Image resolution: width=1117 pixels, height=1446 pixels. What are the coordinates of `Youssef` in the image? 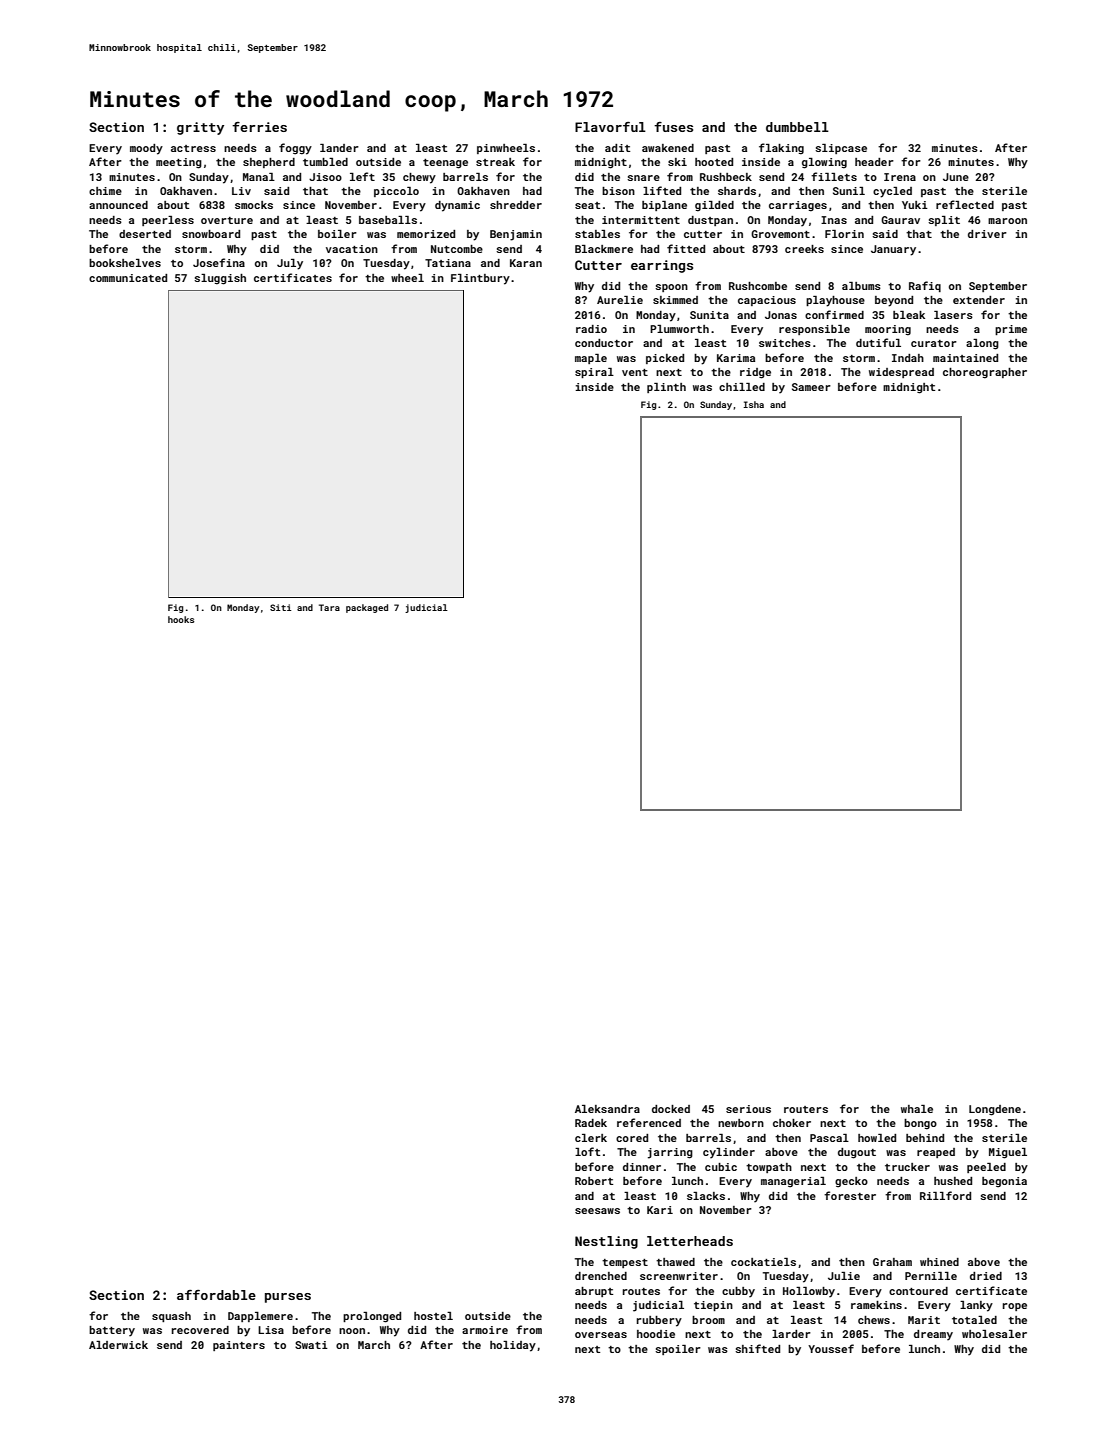 It's located at (831, 1348).
